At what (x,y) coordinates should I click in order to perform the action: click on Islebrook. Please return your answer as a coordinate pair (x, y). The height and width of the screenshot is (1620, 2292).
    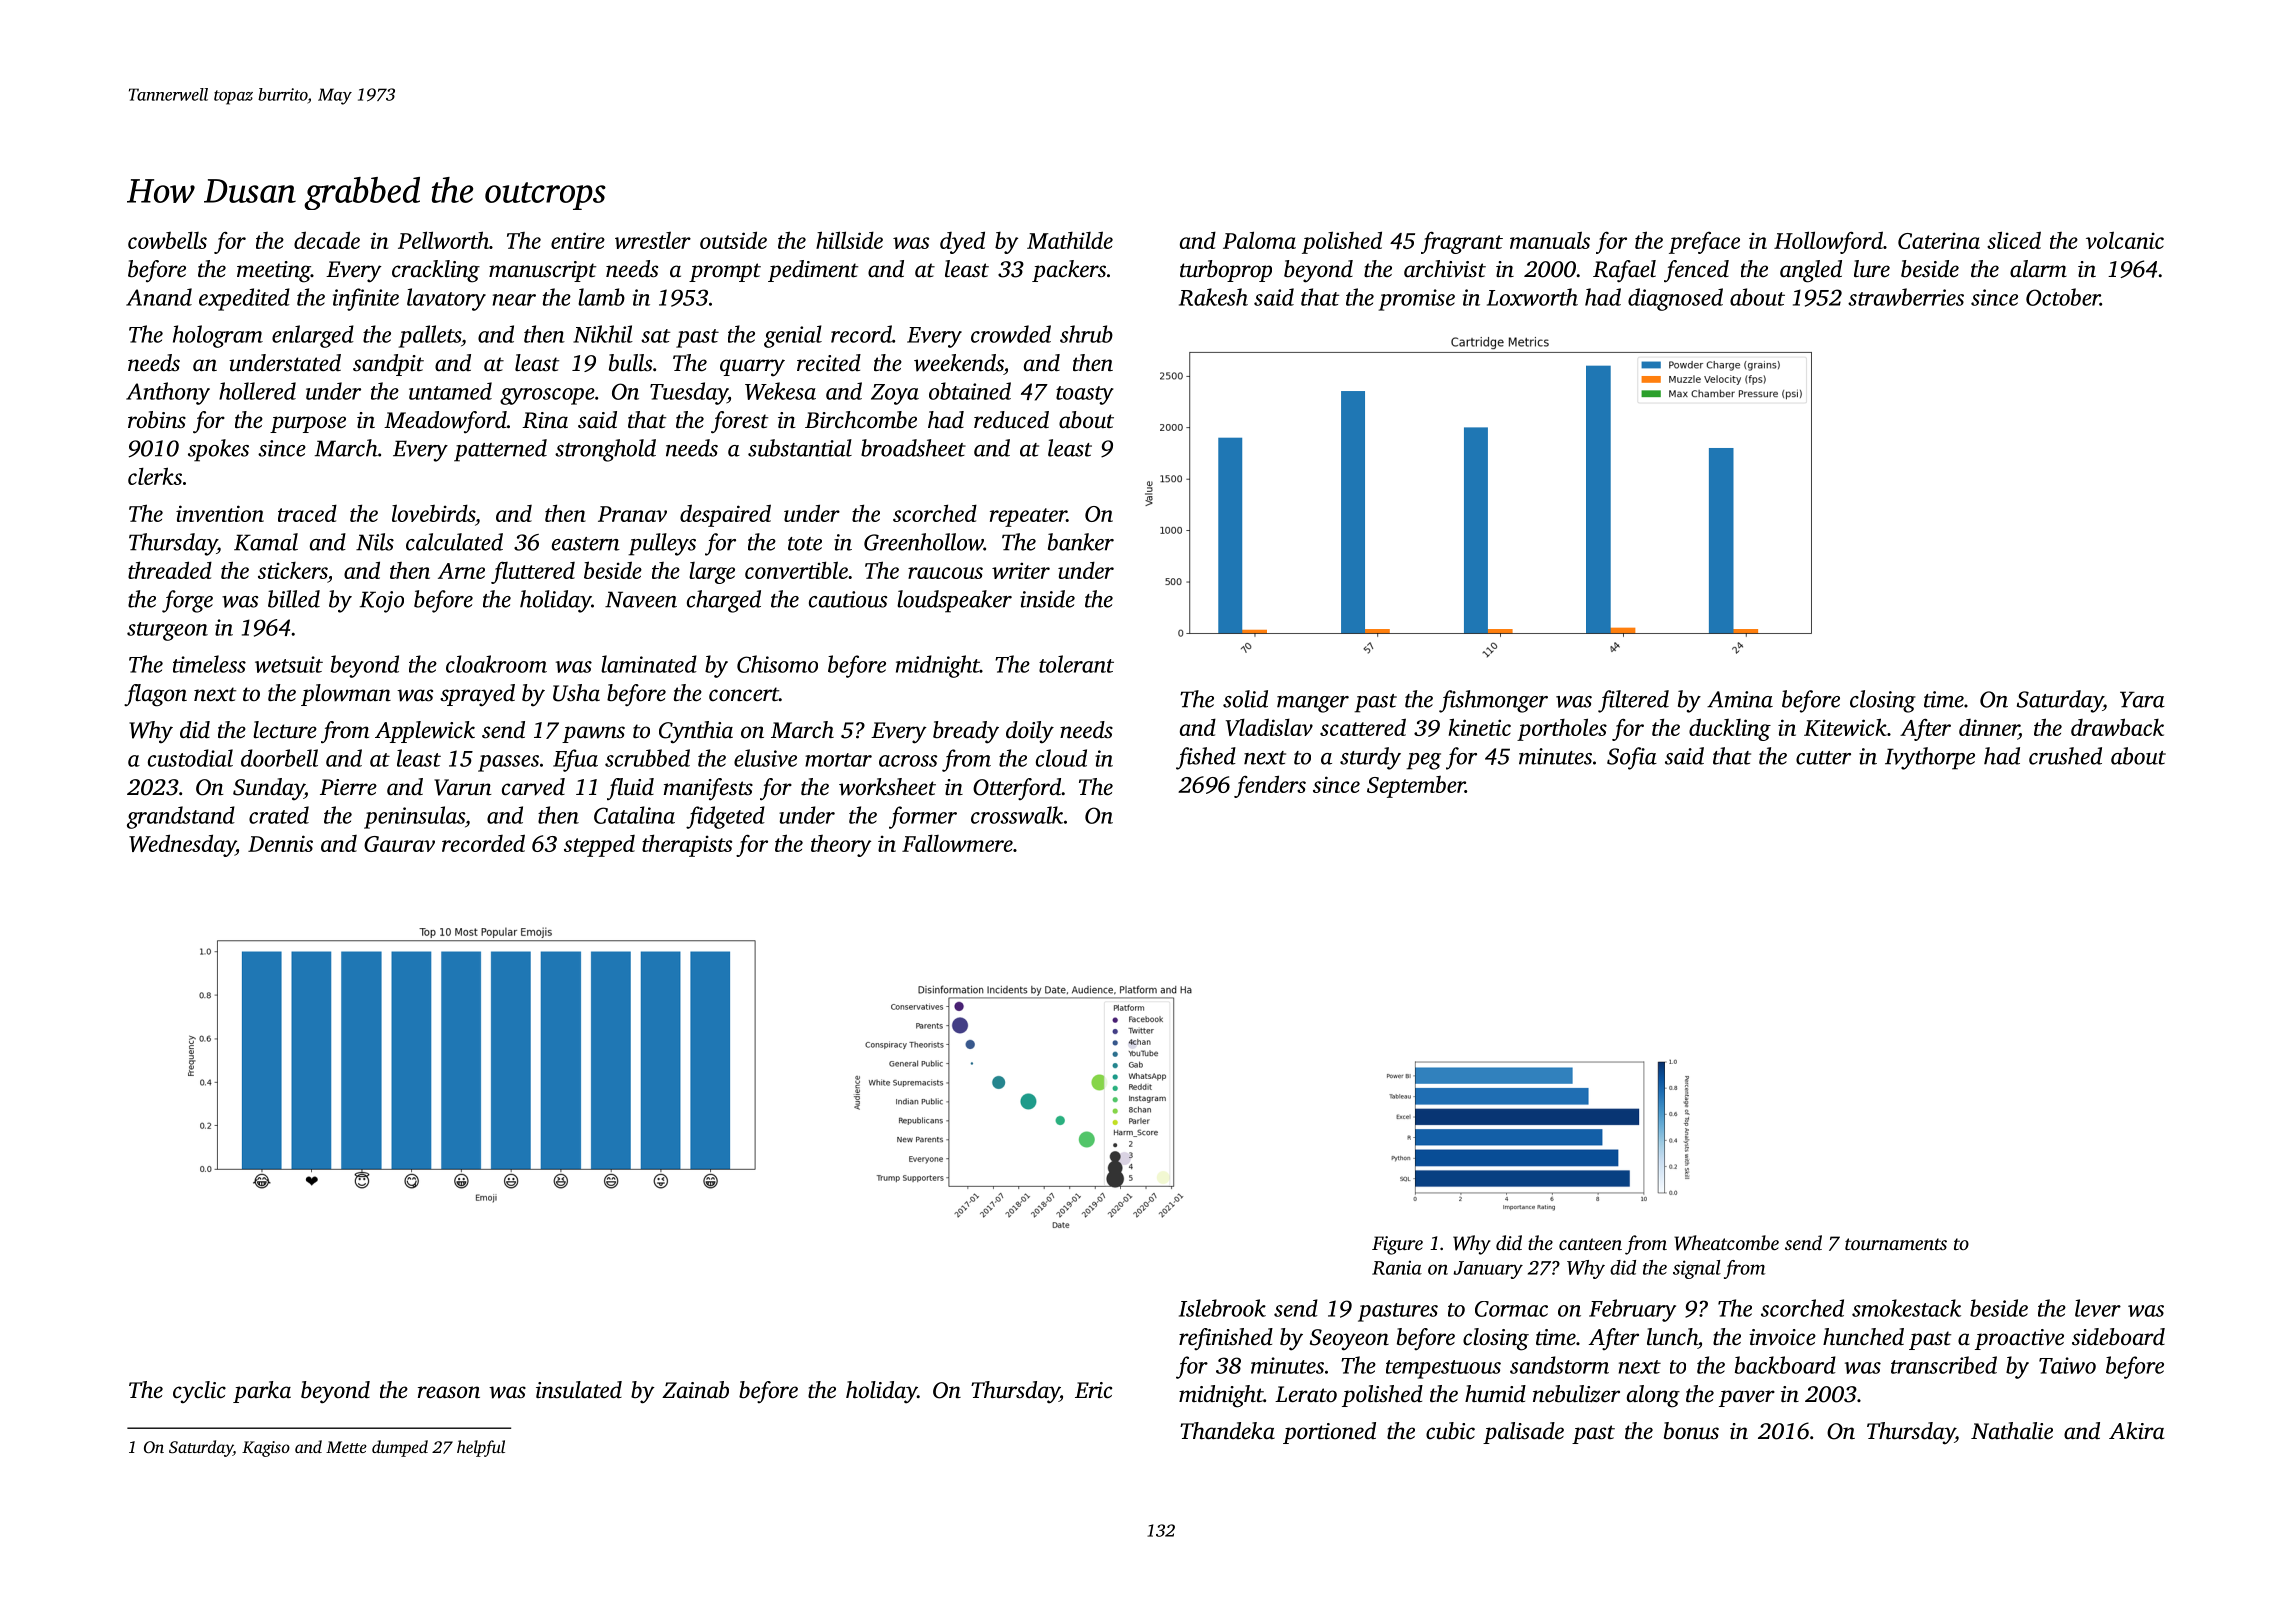
    Looking at the image, I should click on (1222, 1308).
